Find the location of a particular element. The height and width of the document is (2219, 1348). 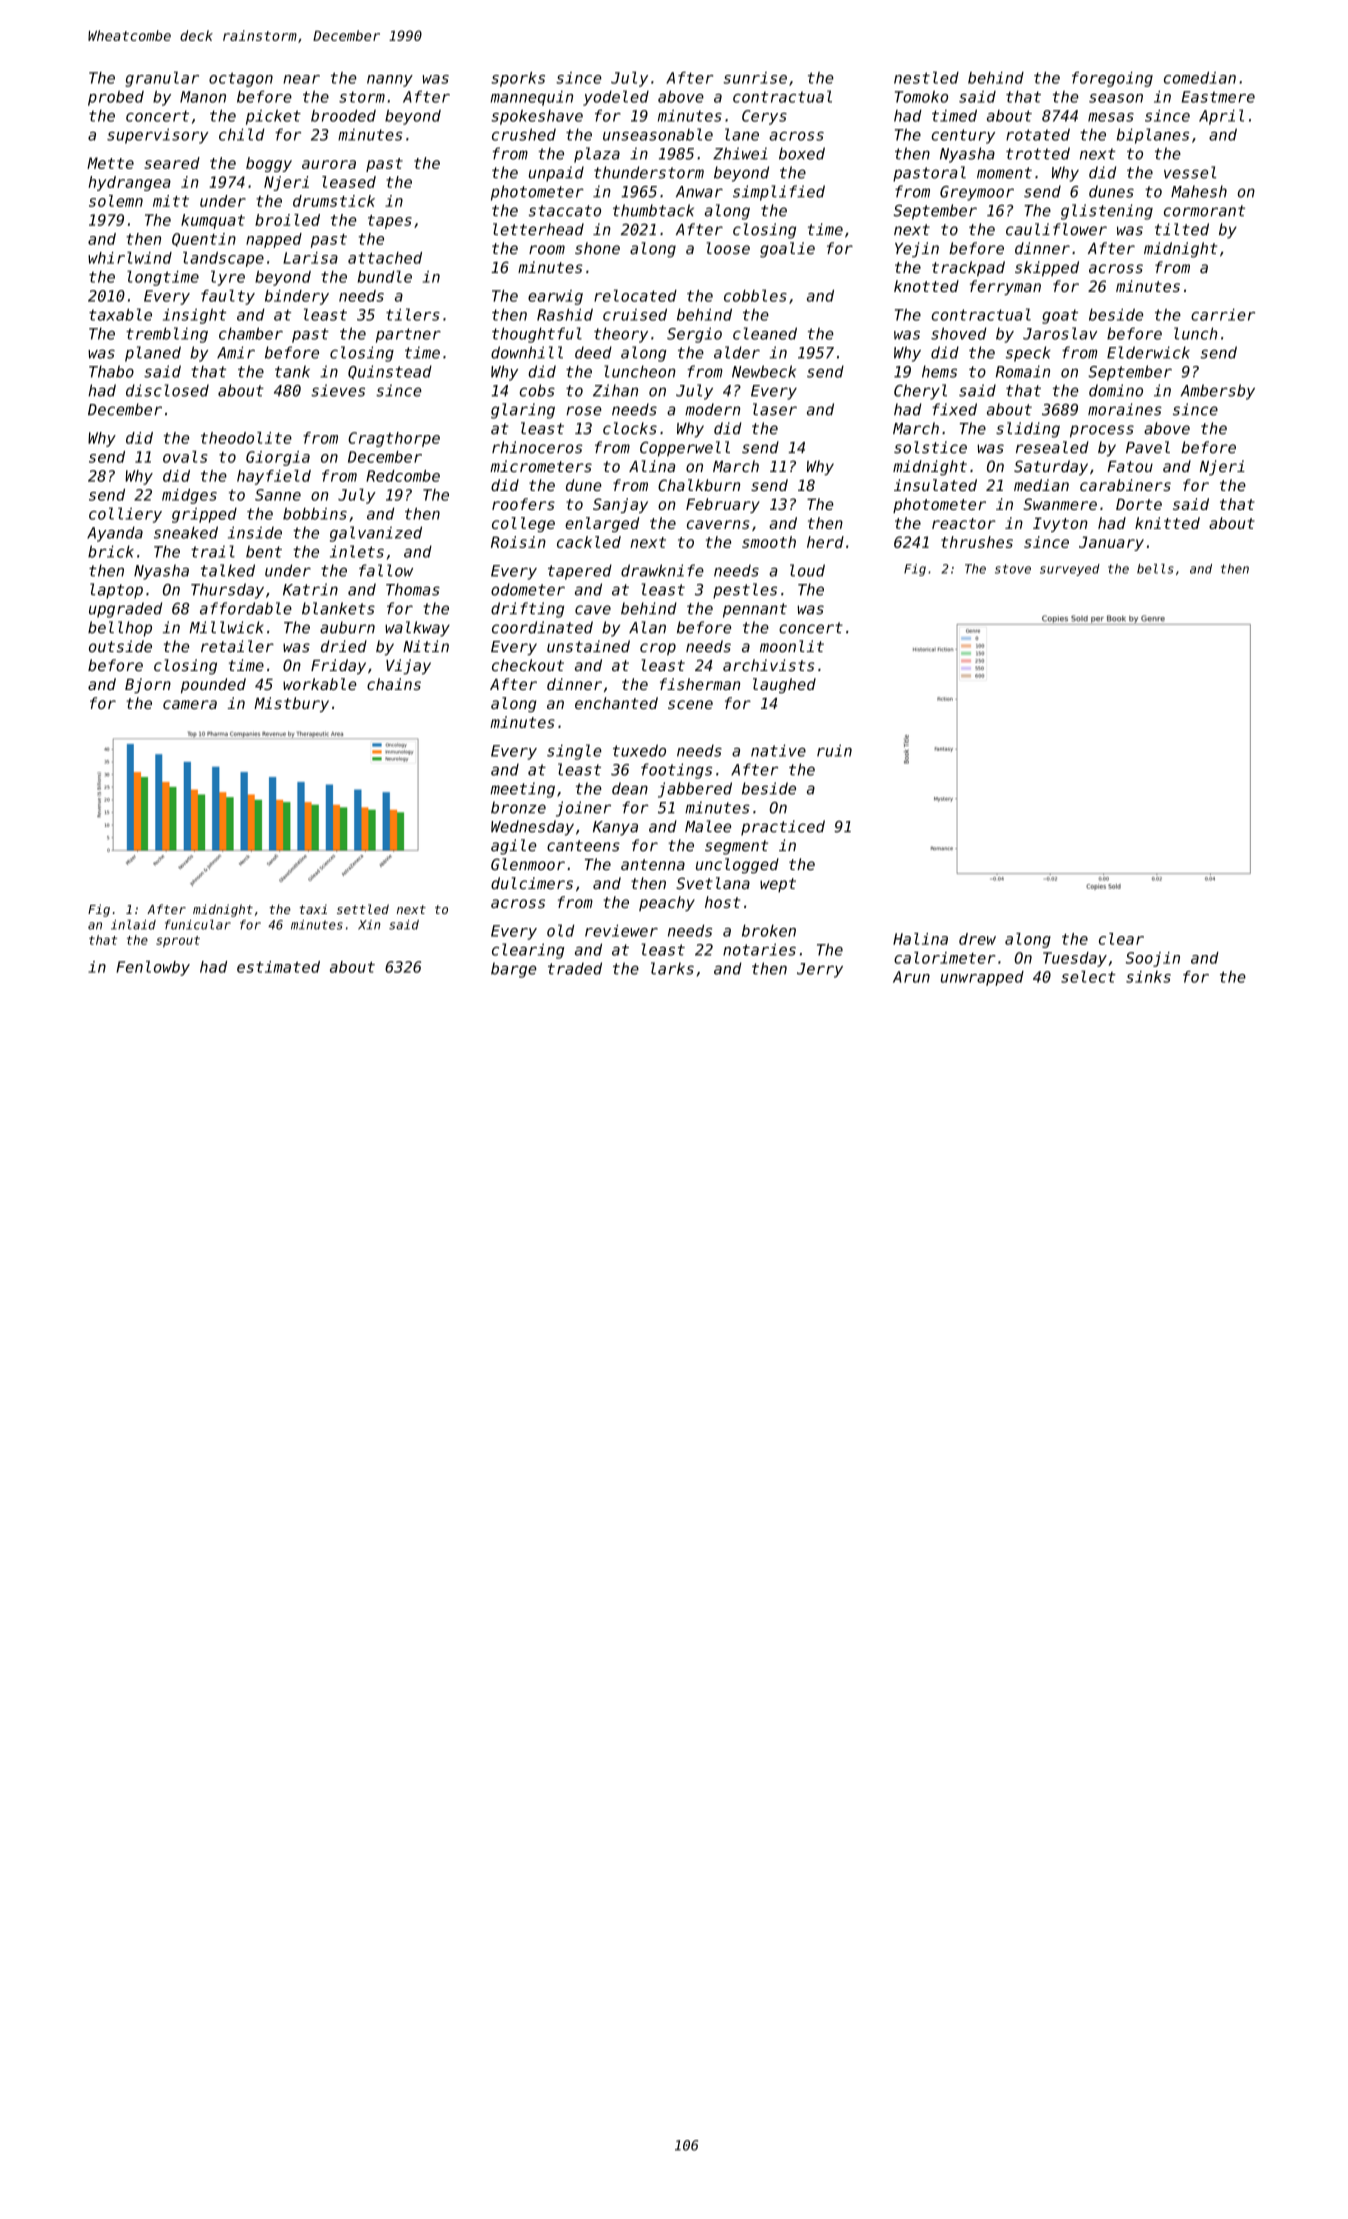

foregoing is located at coordinates (1112, 79).
